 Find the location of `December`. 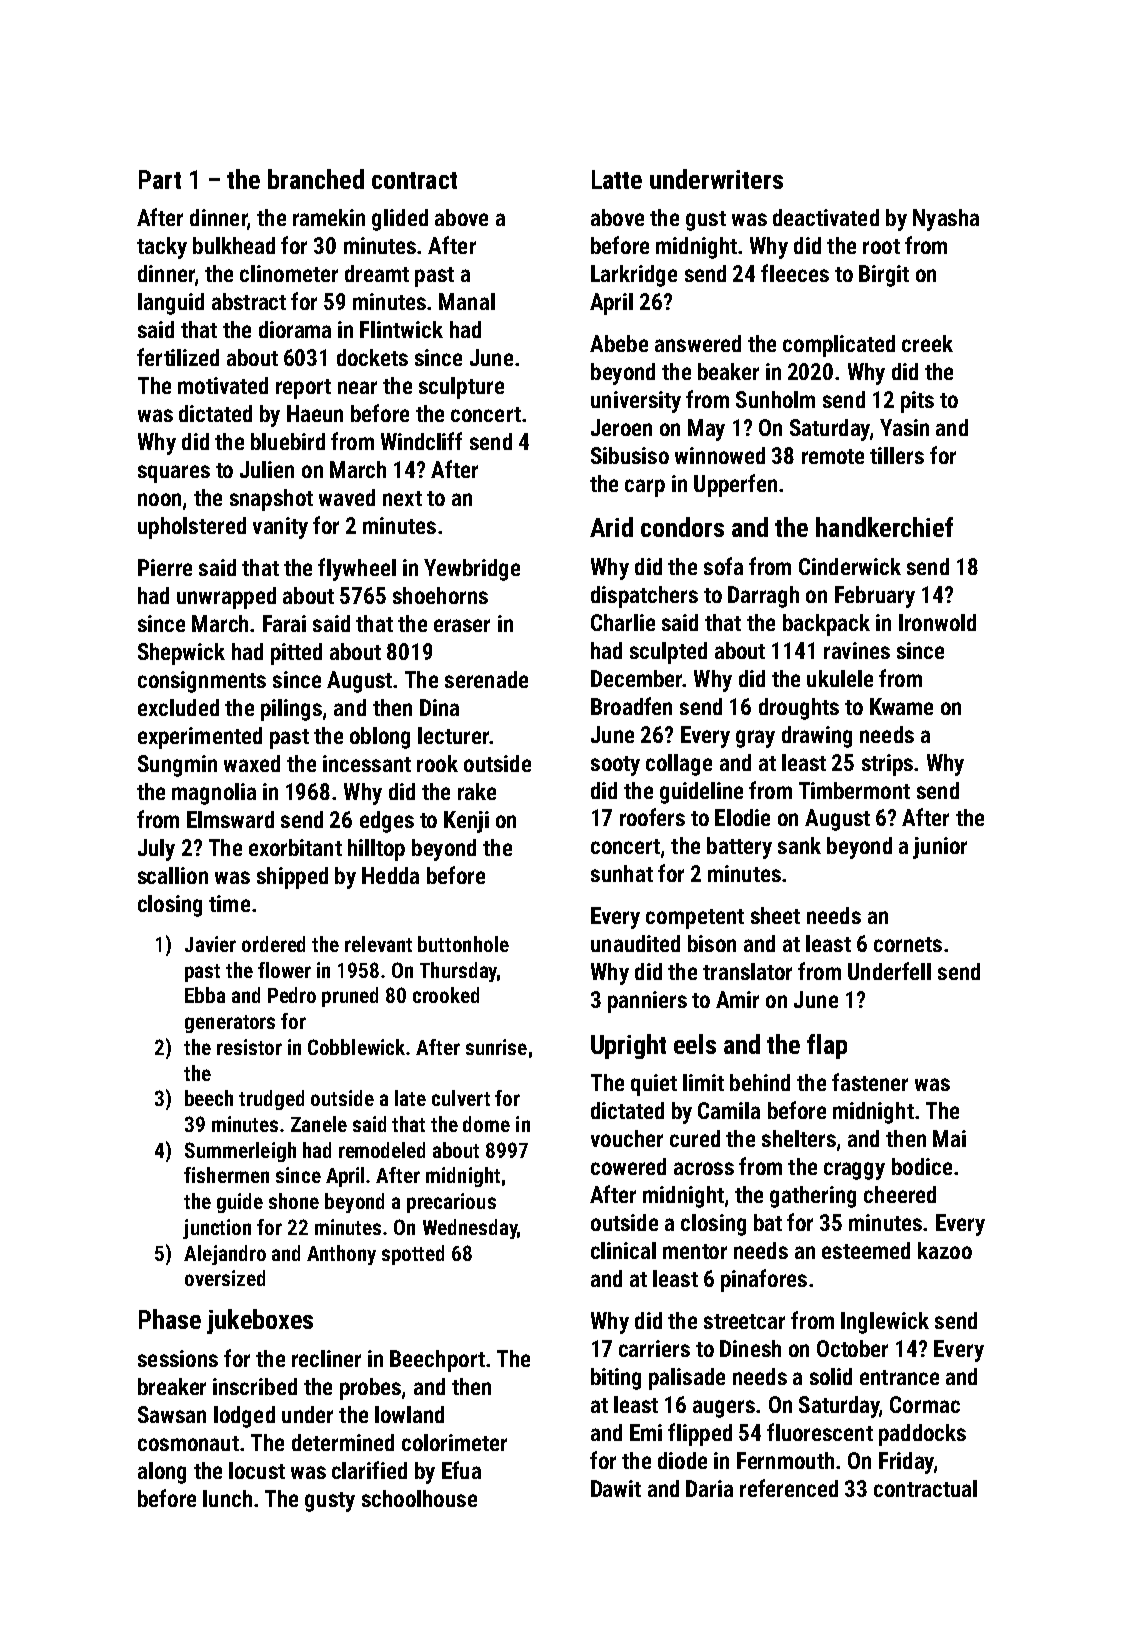

December is located at coordinates (637, 678).
